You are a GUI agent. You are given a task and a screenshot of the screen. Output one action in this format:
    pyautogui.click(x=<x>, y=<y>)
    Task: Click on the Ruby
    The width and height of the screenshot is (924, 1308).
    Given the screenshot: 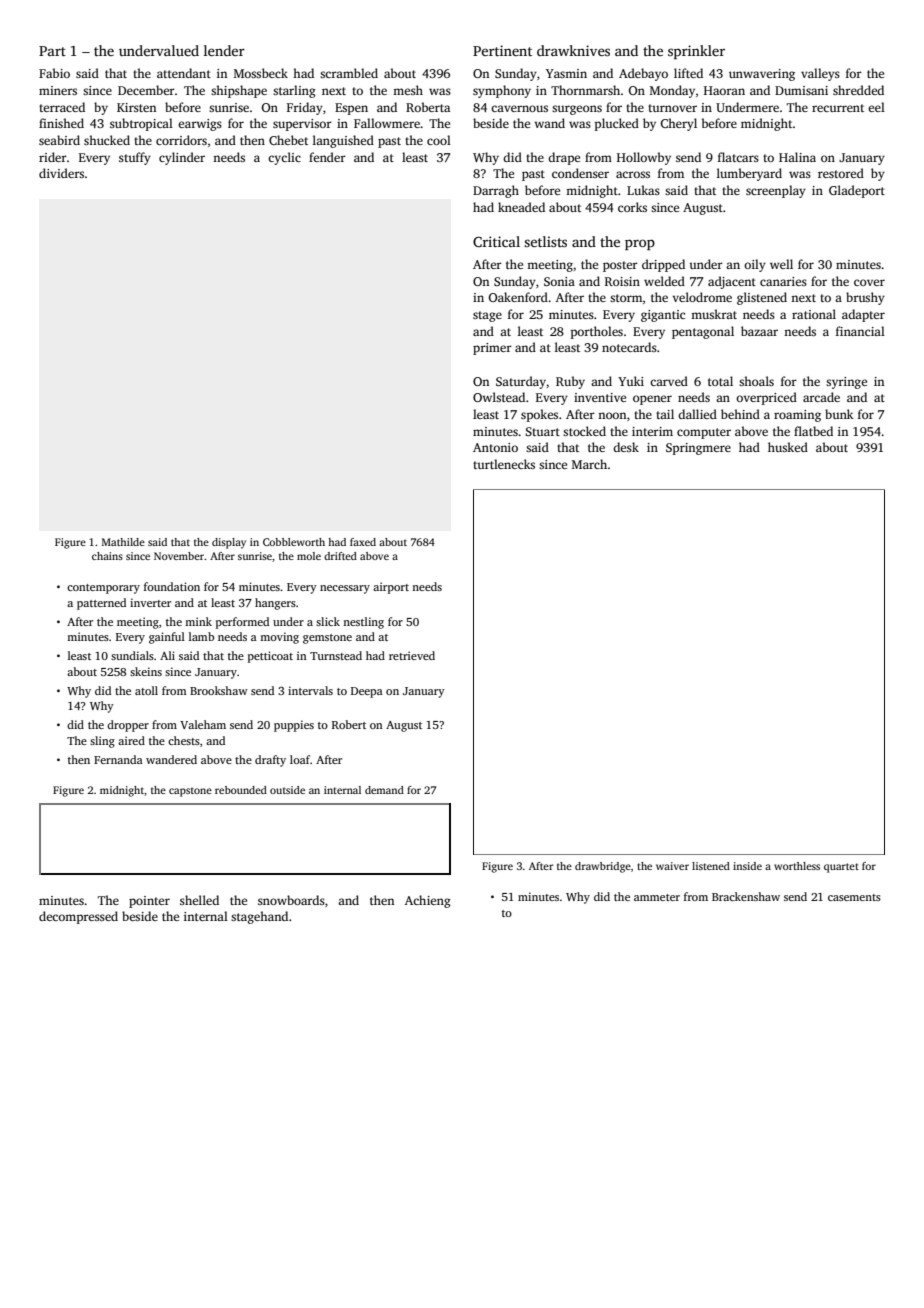 What is the action you would take?
    pyautogui.click(x=570, y=382)
